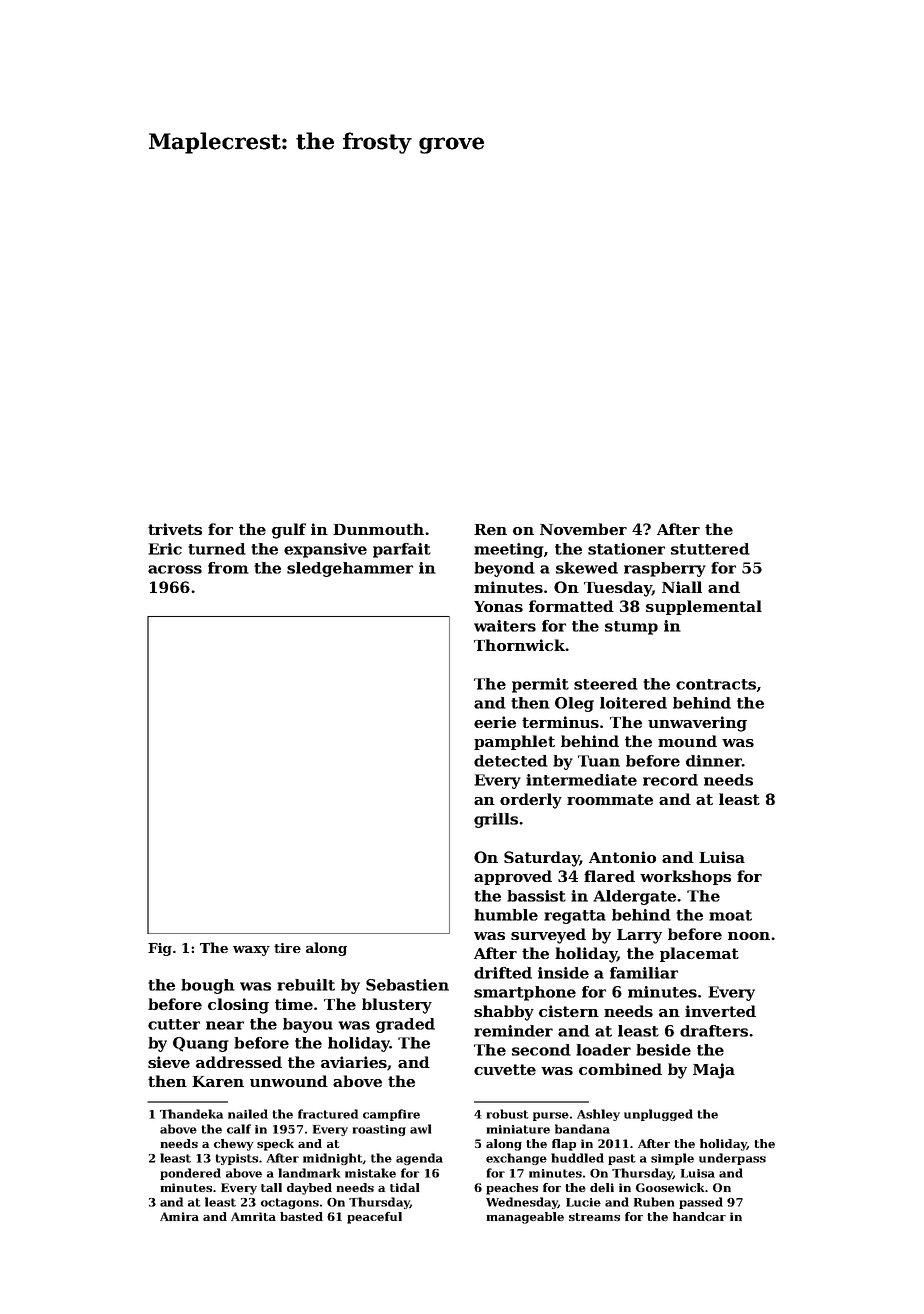  What do you see at coordinates (704, 607) in the document?
I see `supplemental` at bounding box center [704, 607].
